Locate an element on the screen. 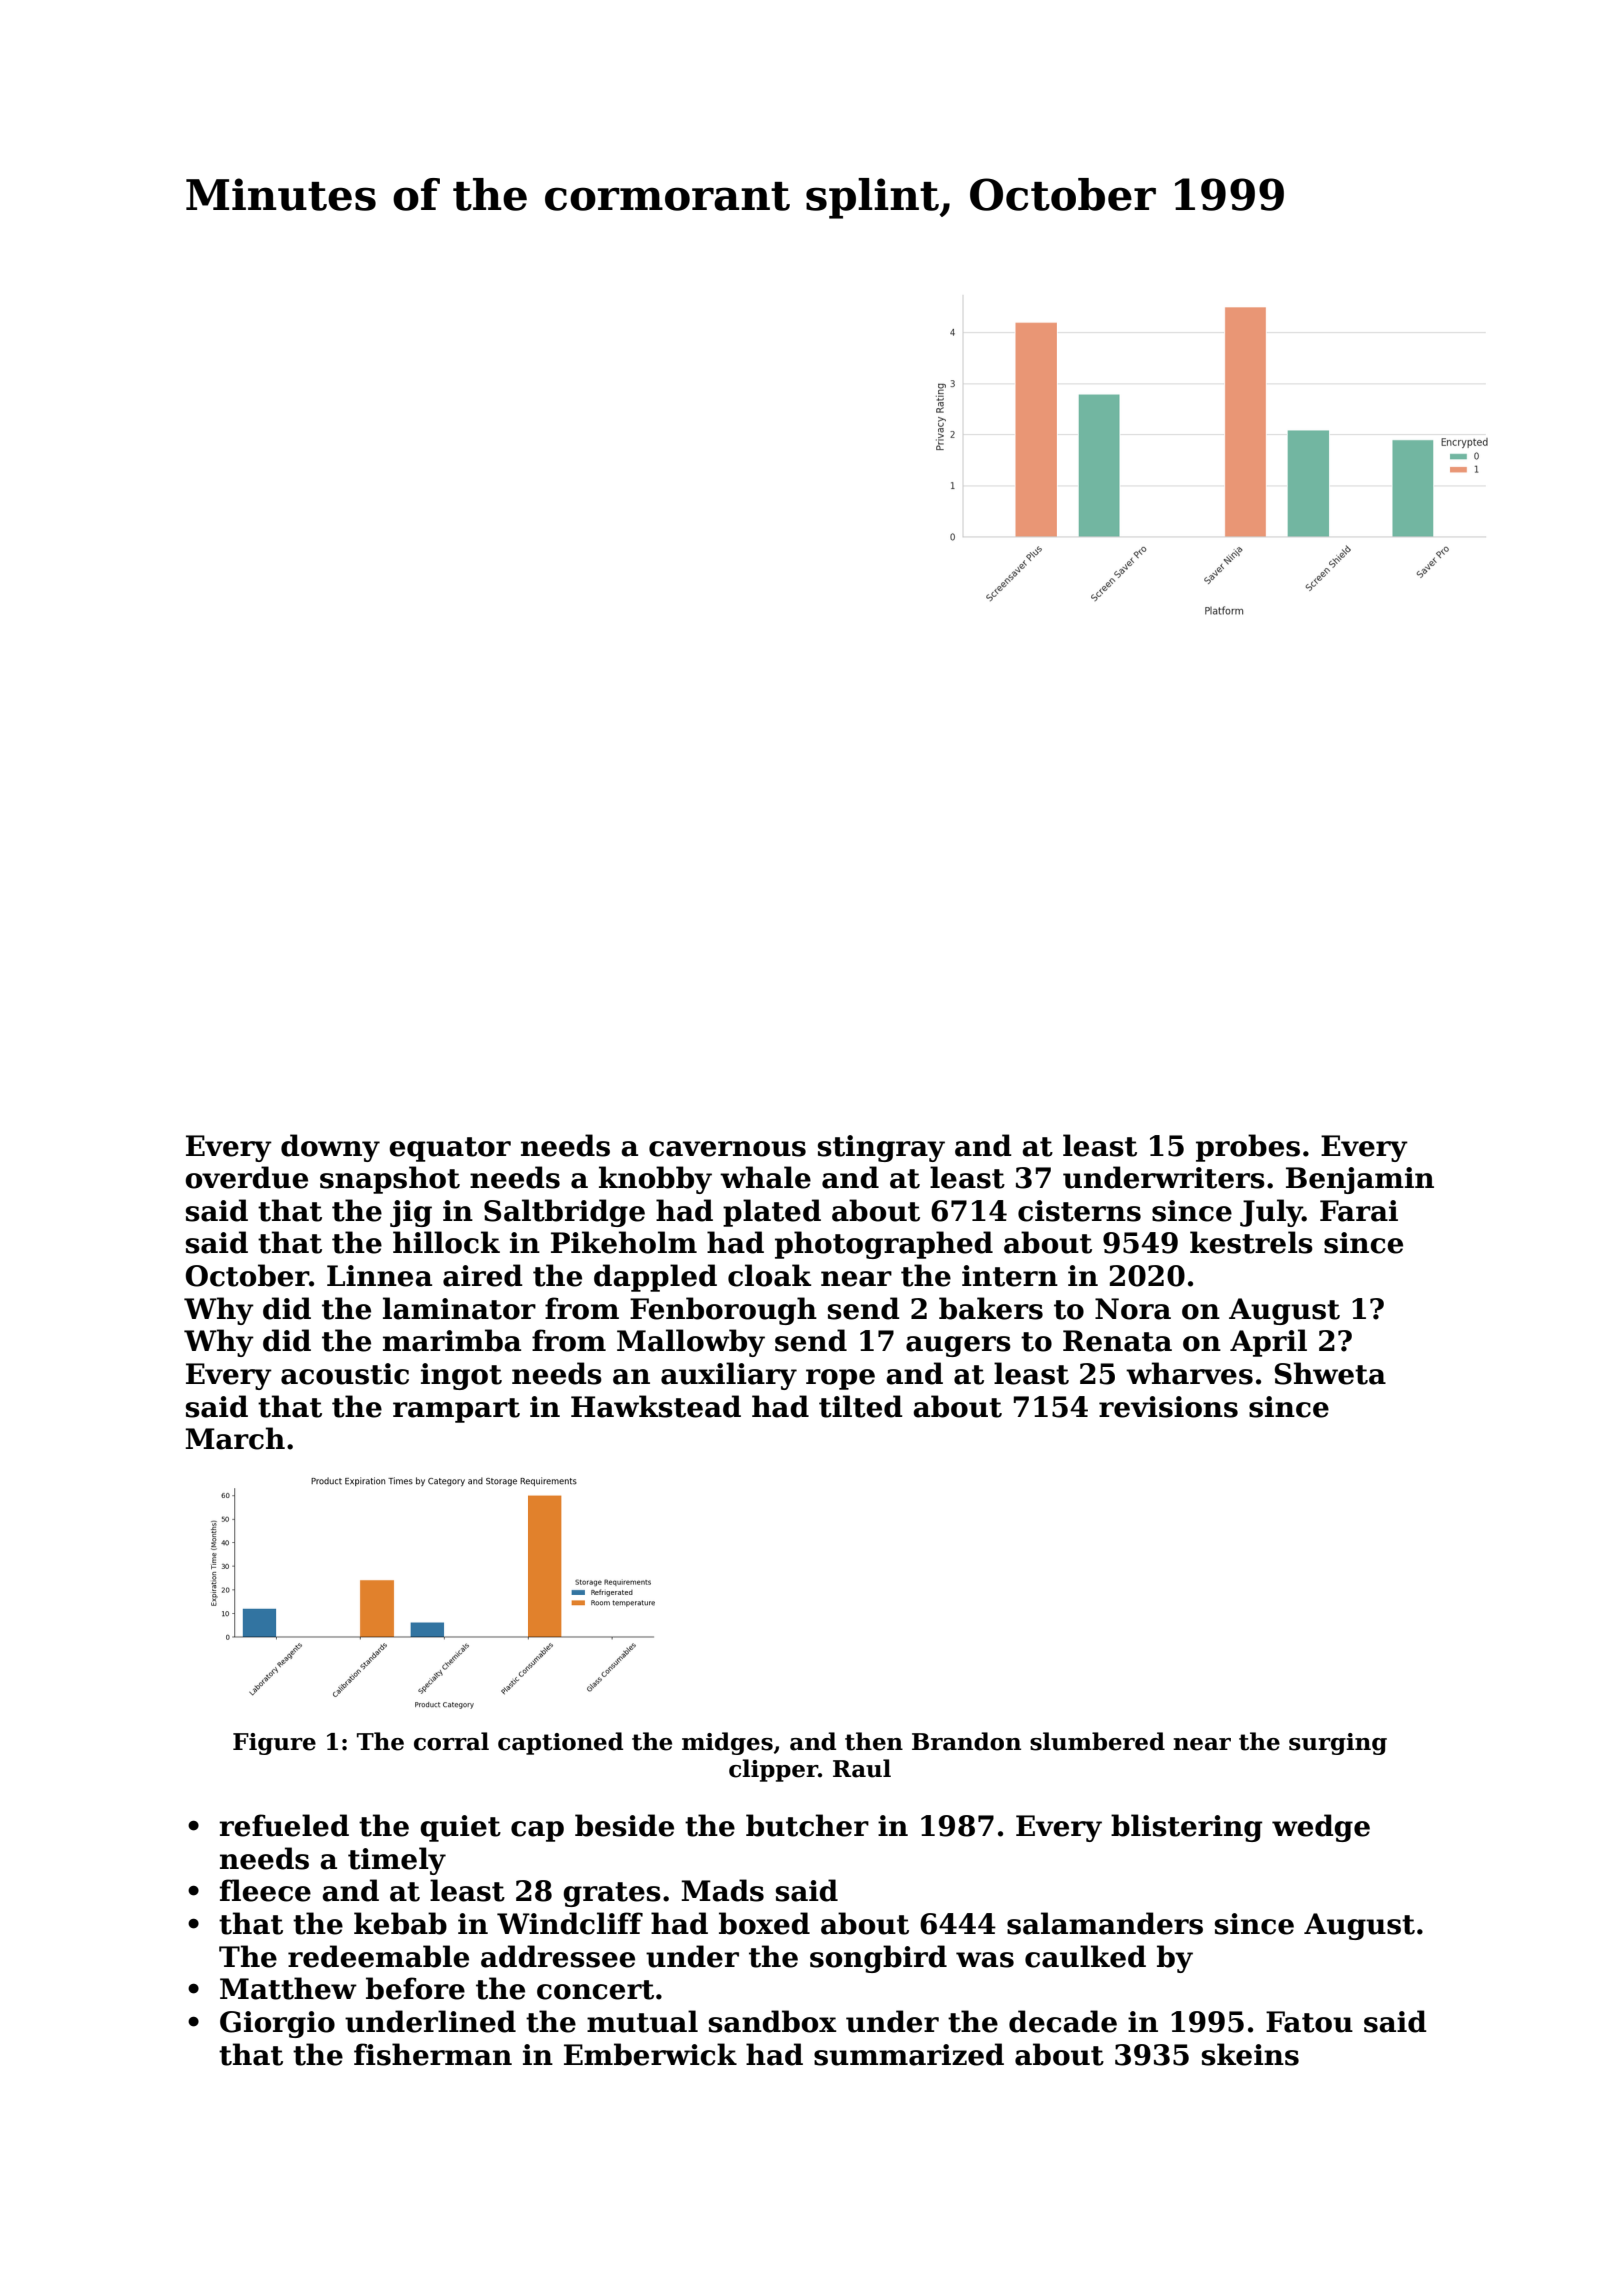 Image resolution: width=1620 pixels, height=2292 pixels. then is located at coordinates (874, 1741).
